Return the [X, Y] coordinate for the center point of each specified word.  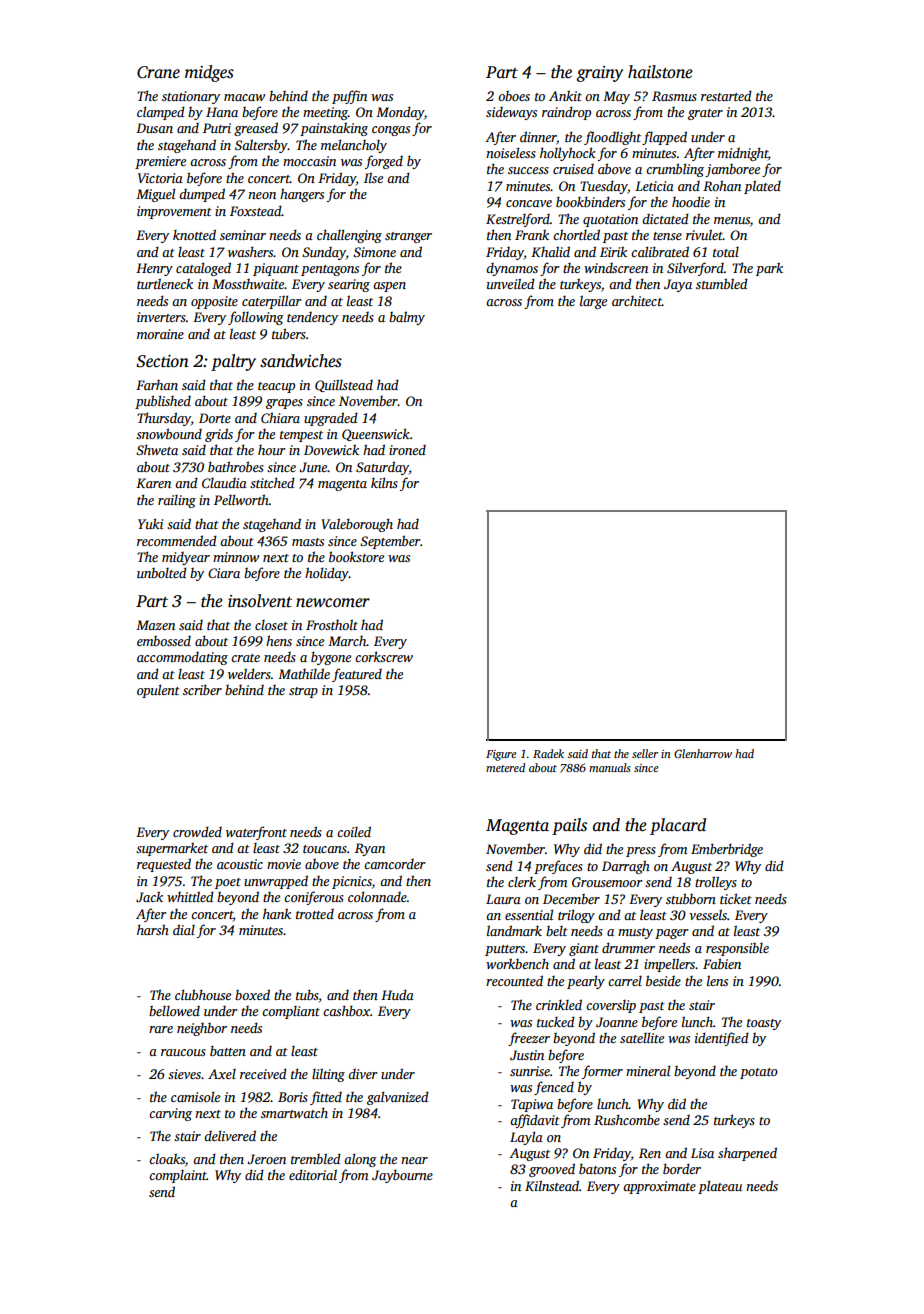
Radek [548, 753]
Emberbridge [727, 850]
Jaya [678, 285]
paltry [233, 362]
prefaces [558, 867]
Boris [293, 1097]
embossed [164, 641]
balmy [407, 318]
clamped [161, 113]
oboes [514, 96]
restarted [726, 95]
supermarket [172, 849]
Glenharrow [703, 753]
